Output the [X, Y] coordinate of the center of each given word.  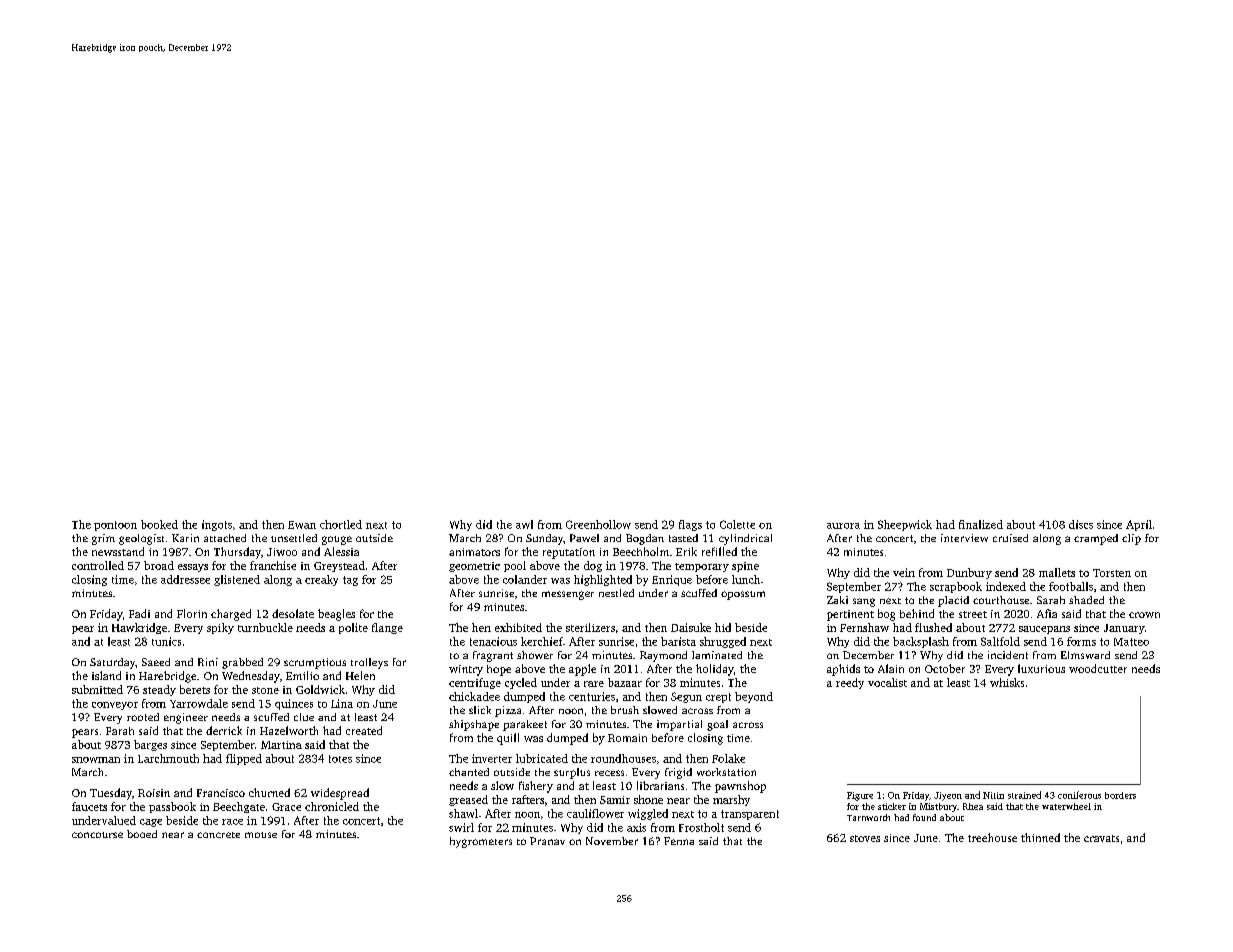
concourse [97, 835]
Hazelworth [289, 730]
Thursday [237, 553]
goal [717, 725]
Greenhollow [598, 524]
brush [625, 710]
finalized [981, 524]
